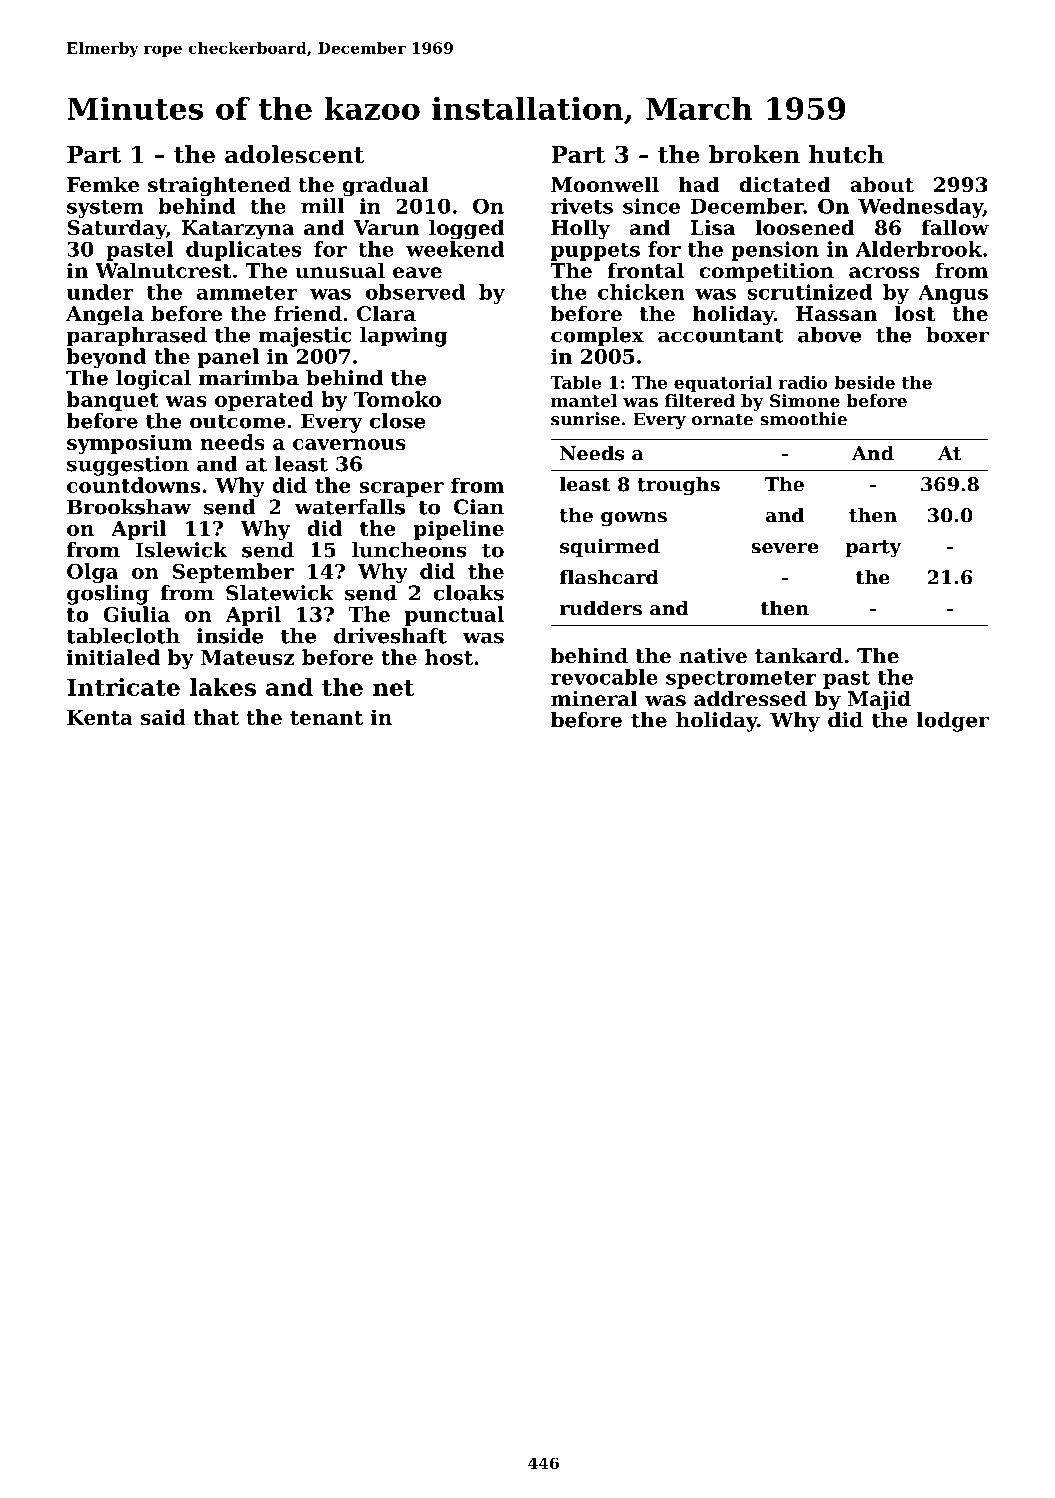  I want to click on weekend, so click(455, 249).
